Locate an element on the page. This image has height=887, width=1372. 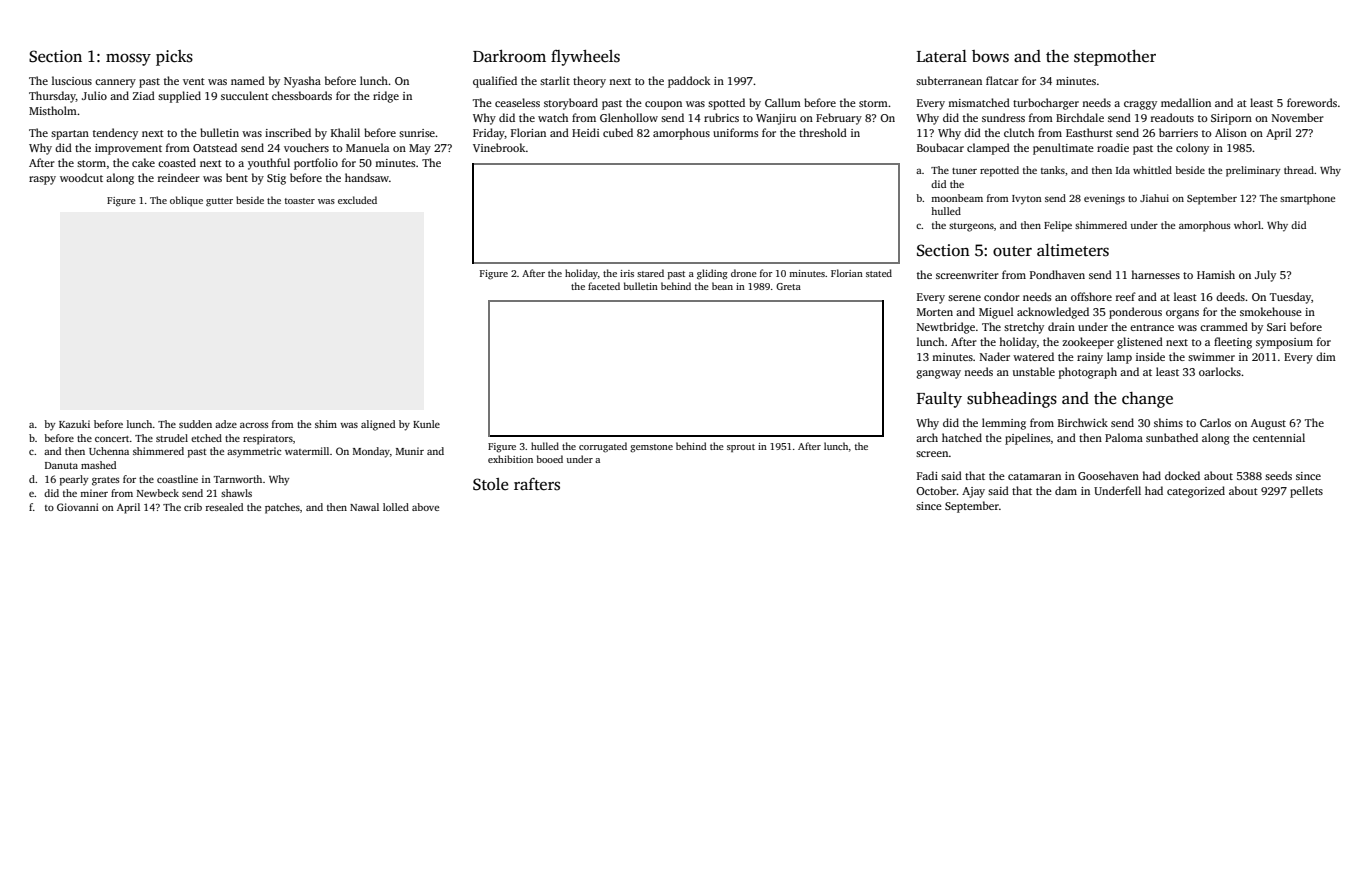
picks is located at coordinates (174, 58).
